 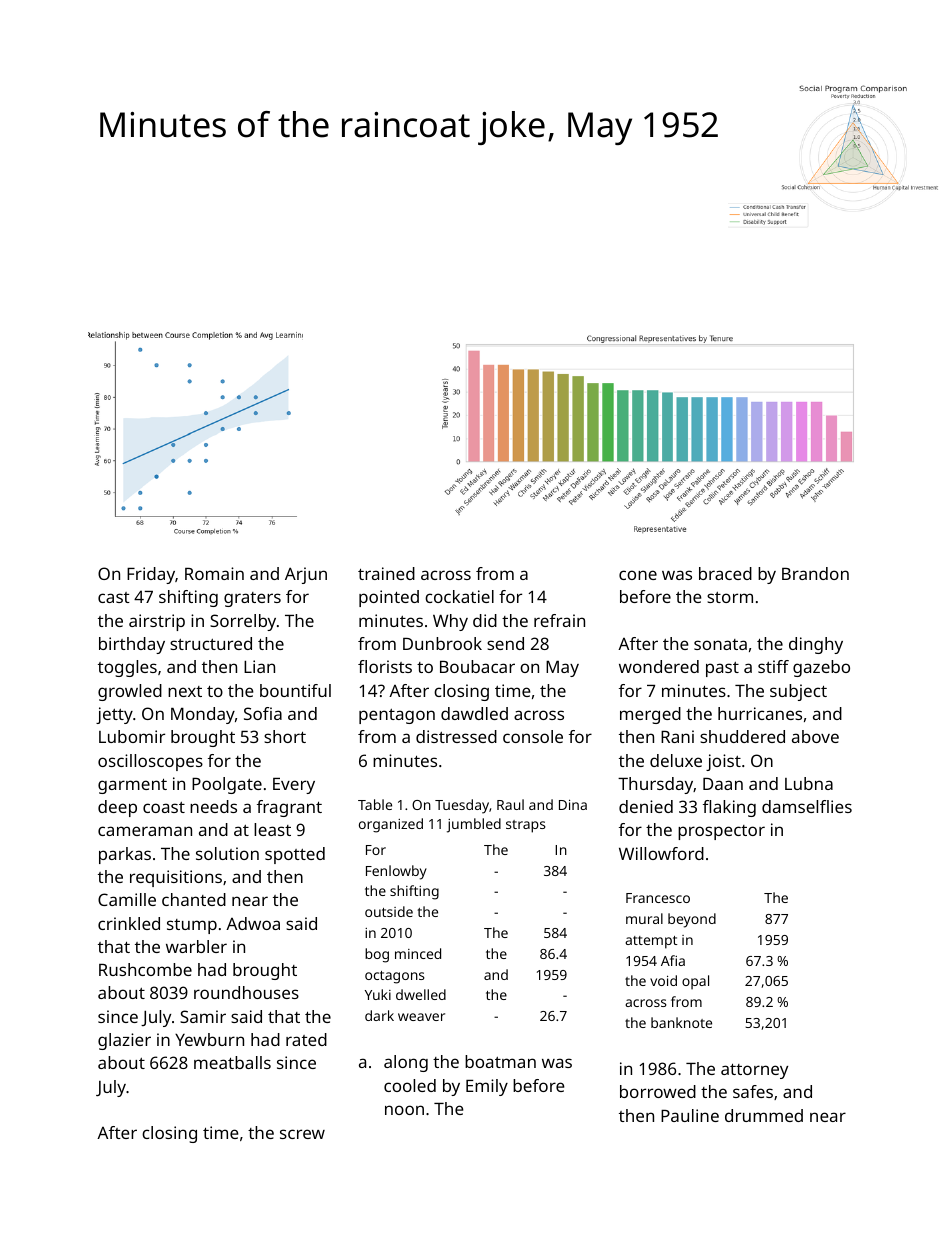 I want to click on Camille, so click(x=127, y=899).
